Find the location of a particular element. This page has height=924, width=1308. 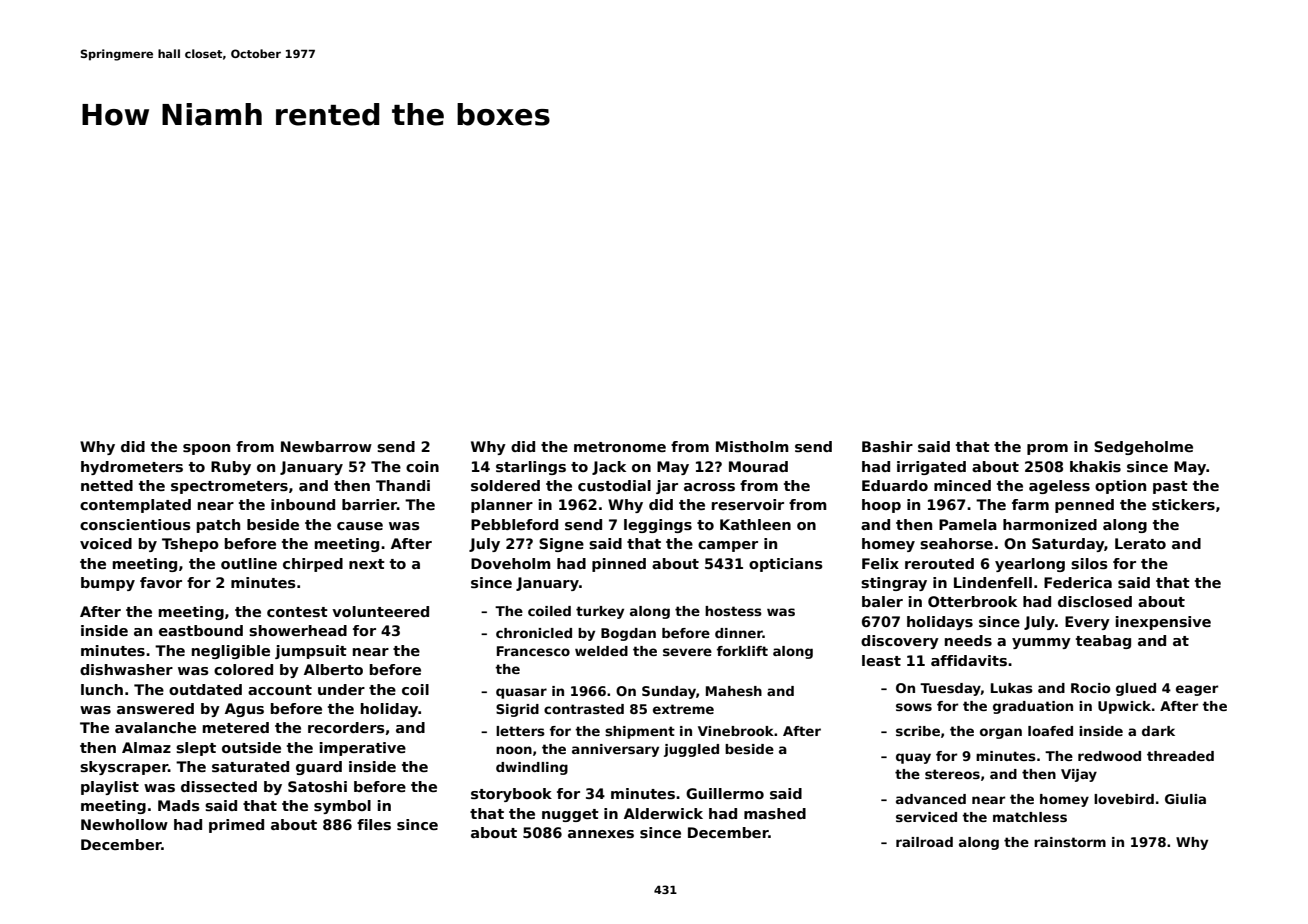

Vijay is located at coordinates (1079, 775).
